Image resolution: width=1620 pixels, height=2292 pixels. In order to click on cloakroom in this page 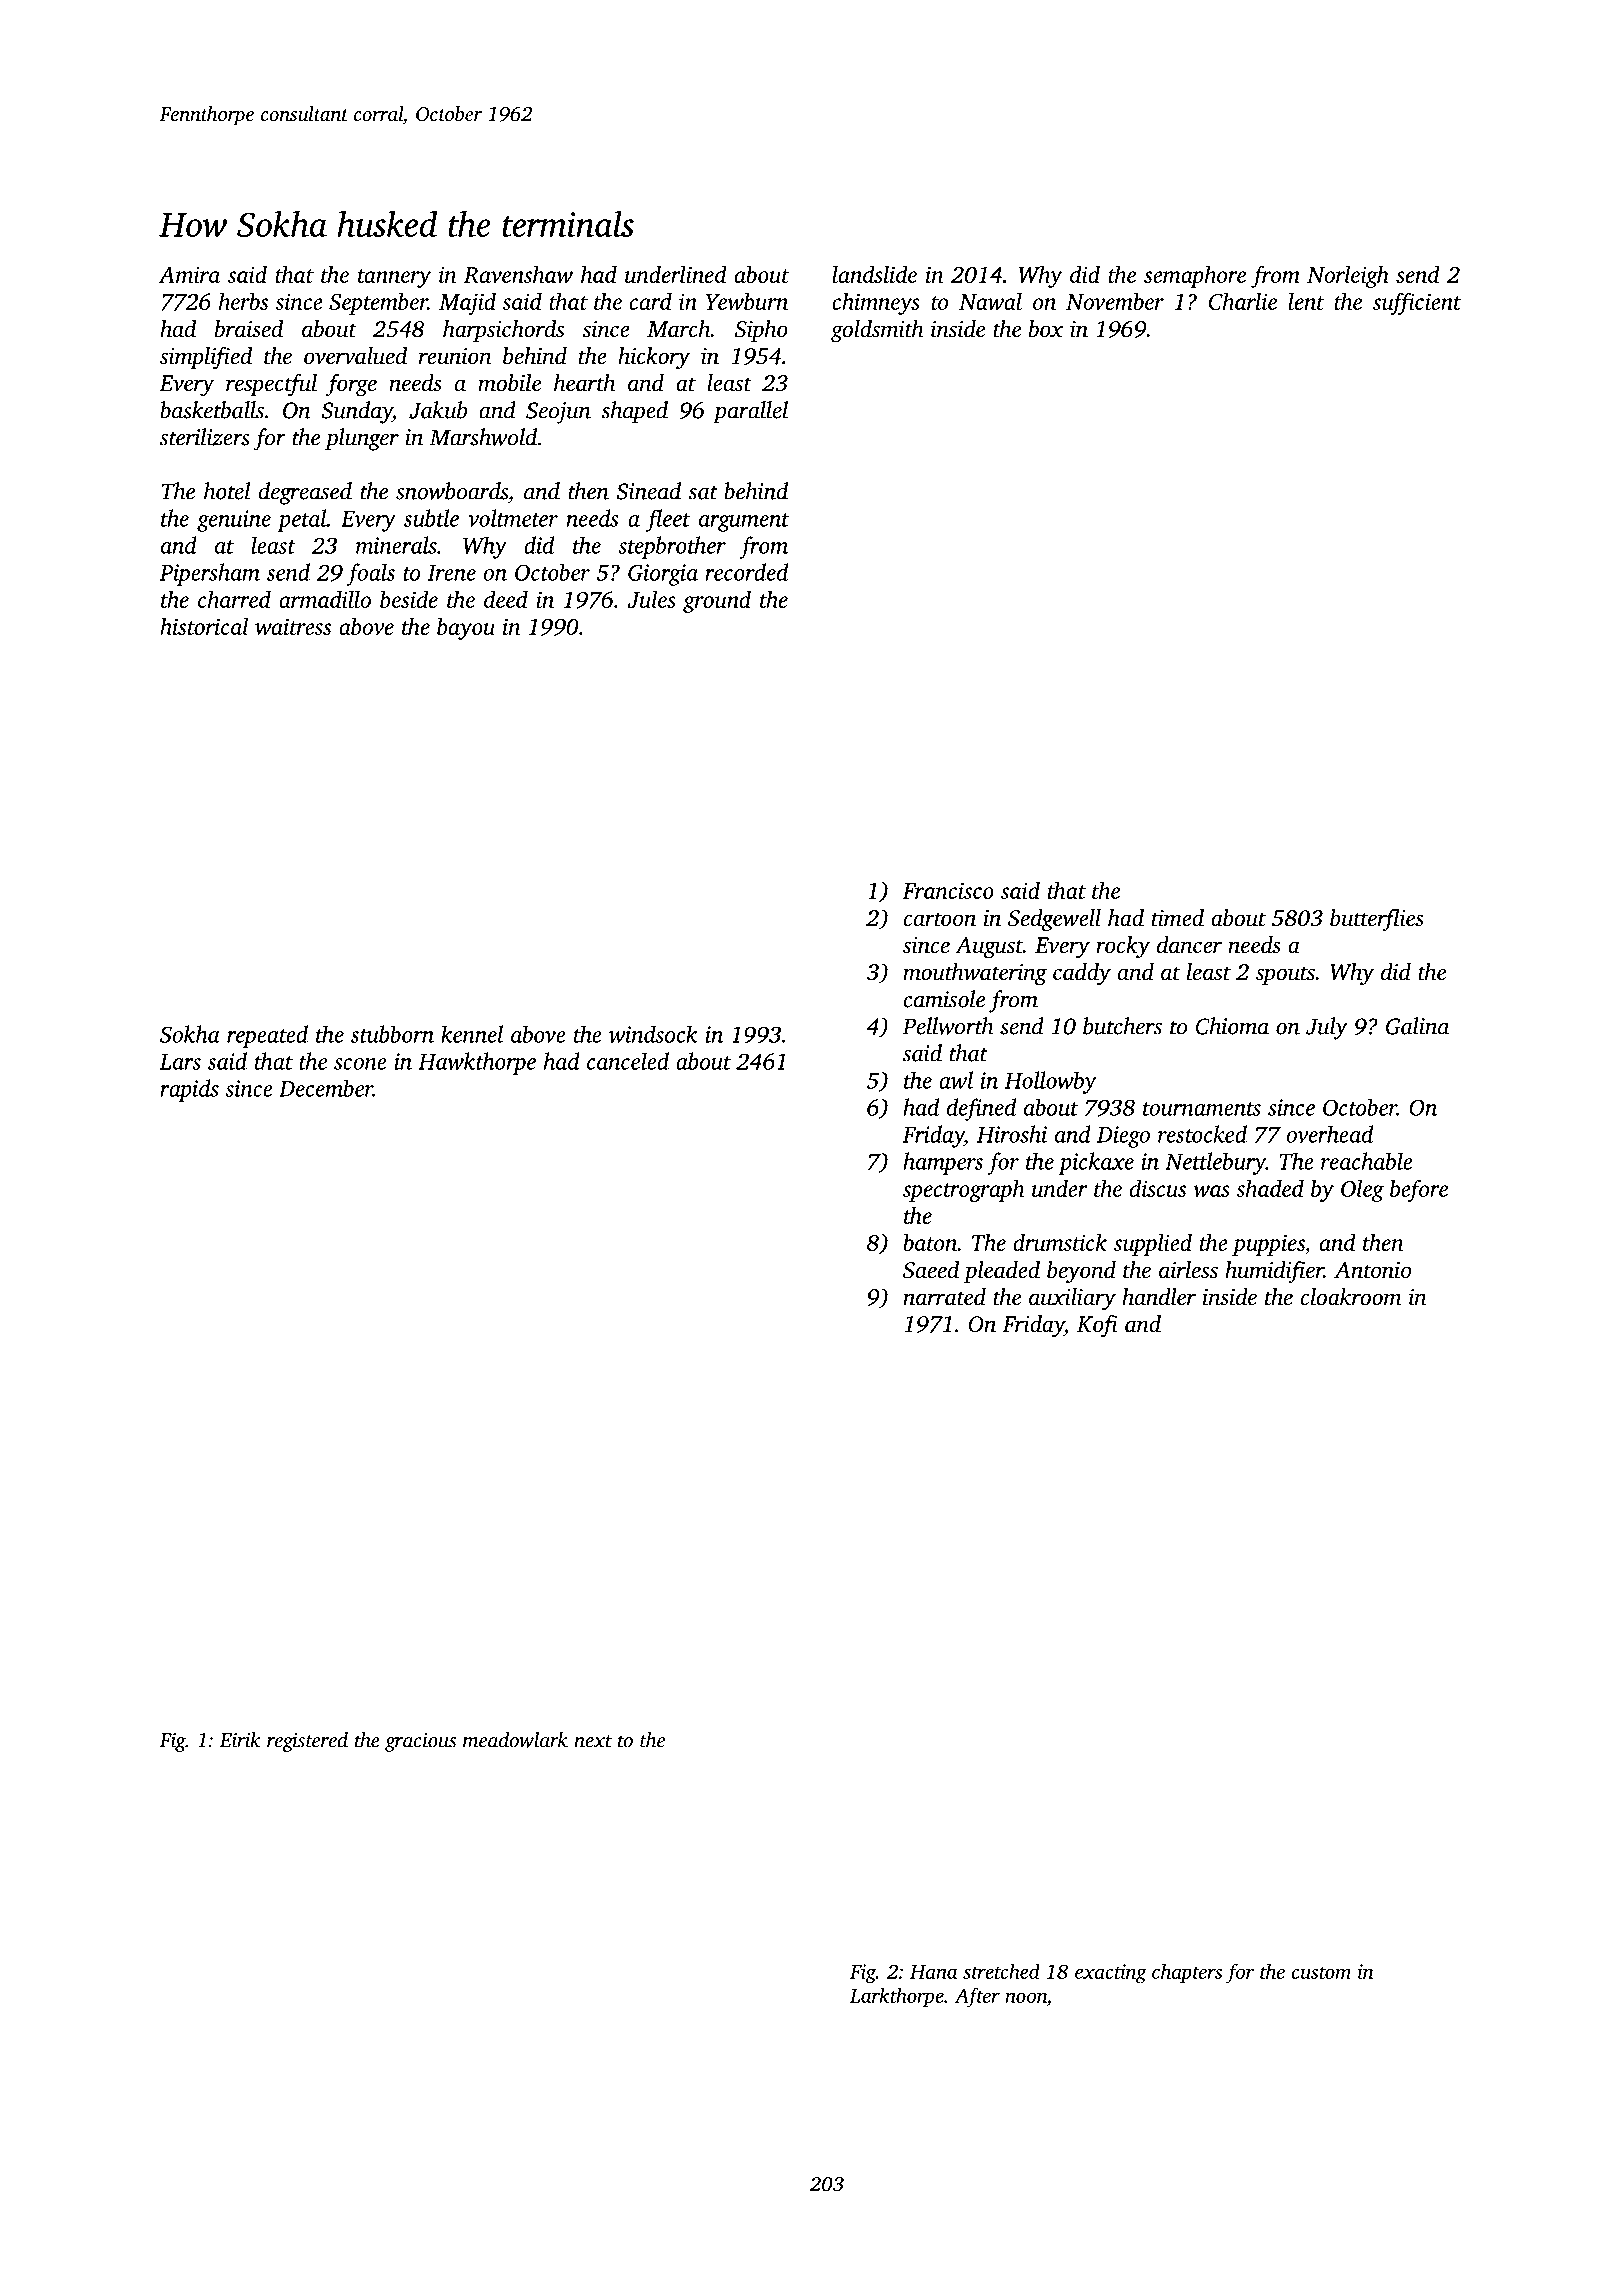, I will do `click(1351, 1297)`.
